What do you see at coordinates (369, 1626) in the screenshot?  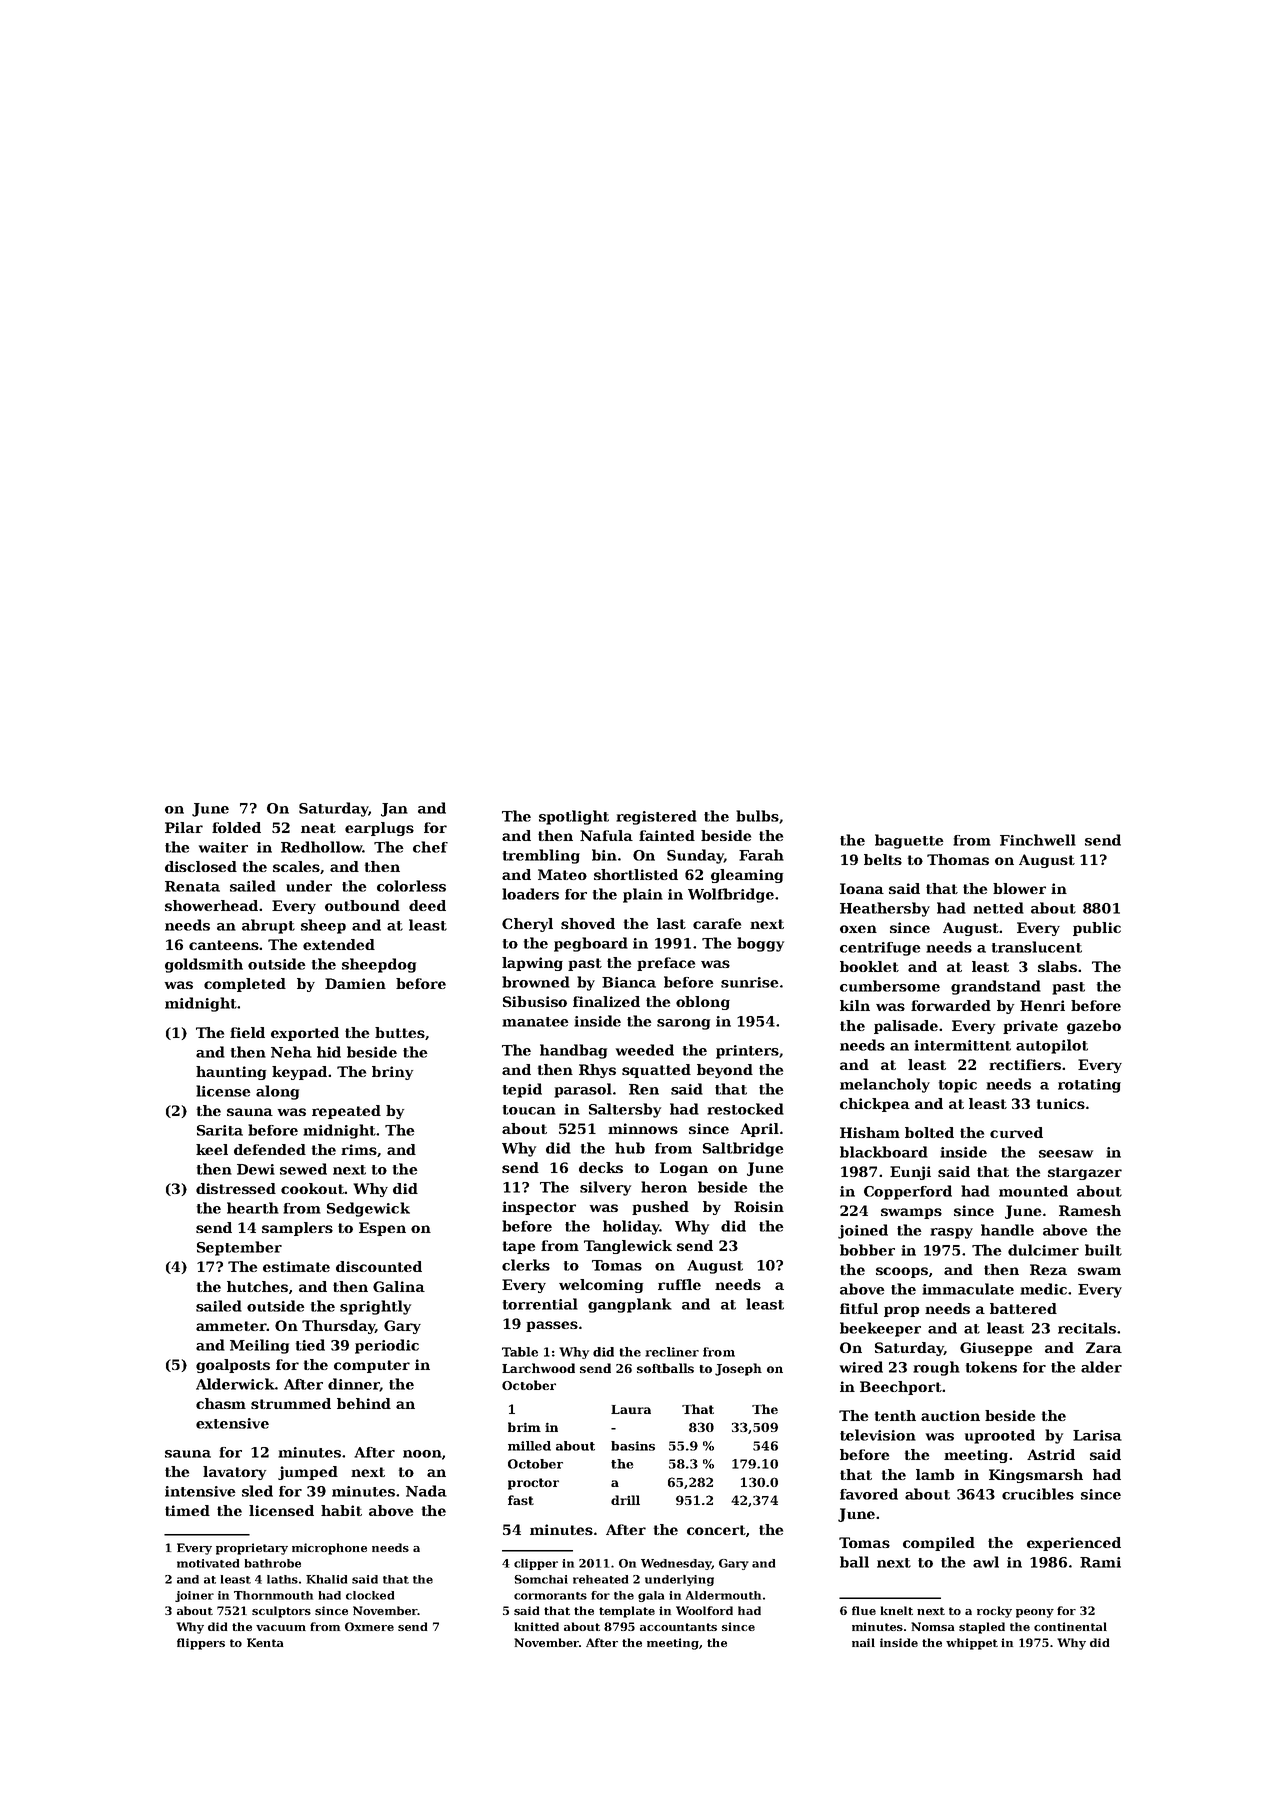 I see `Oxmere` at bounding box center [369, 1626].
